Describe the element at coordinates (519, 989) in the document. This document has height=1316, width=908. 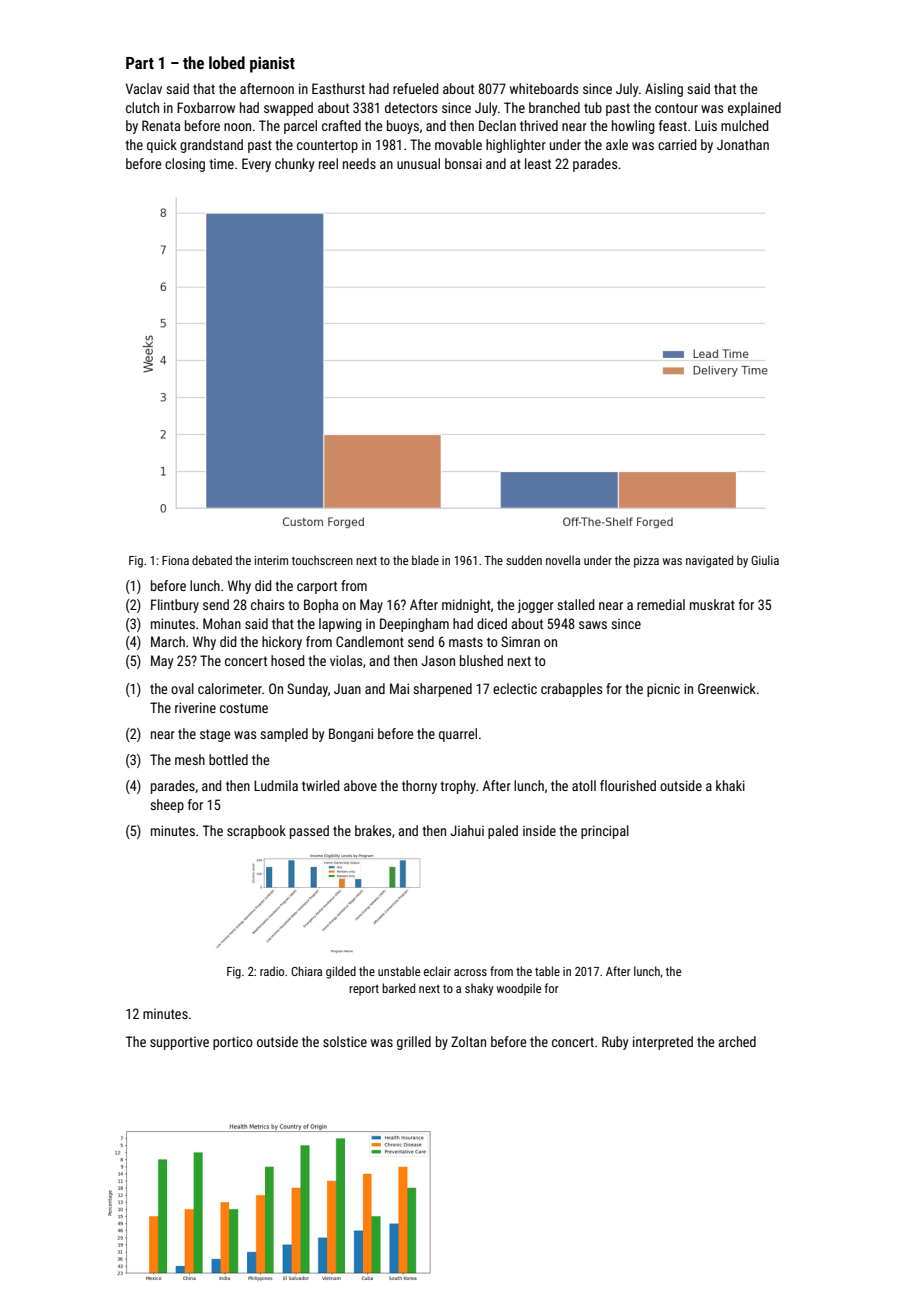
I see `woodpile` at that location.
